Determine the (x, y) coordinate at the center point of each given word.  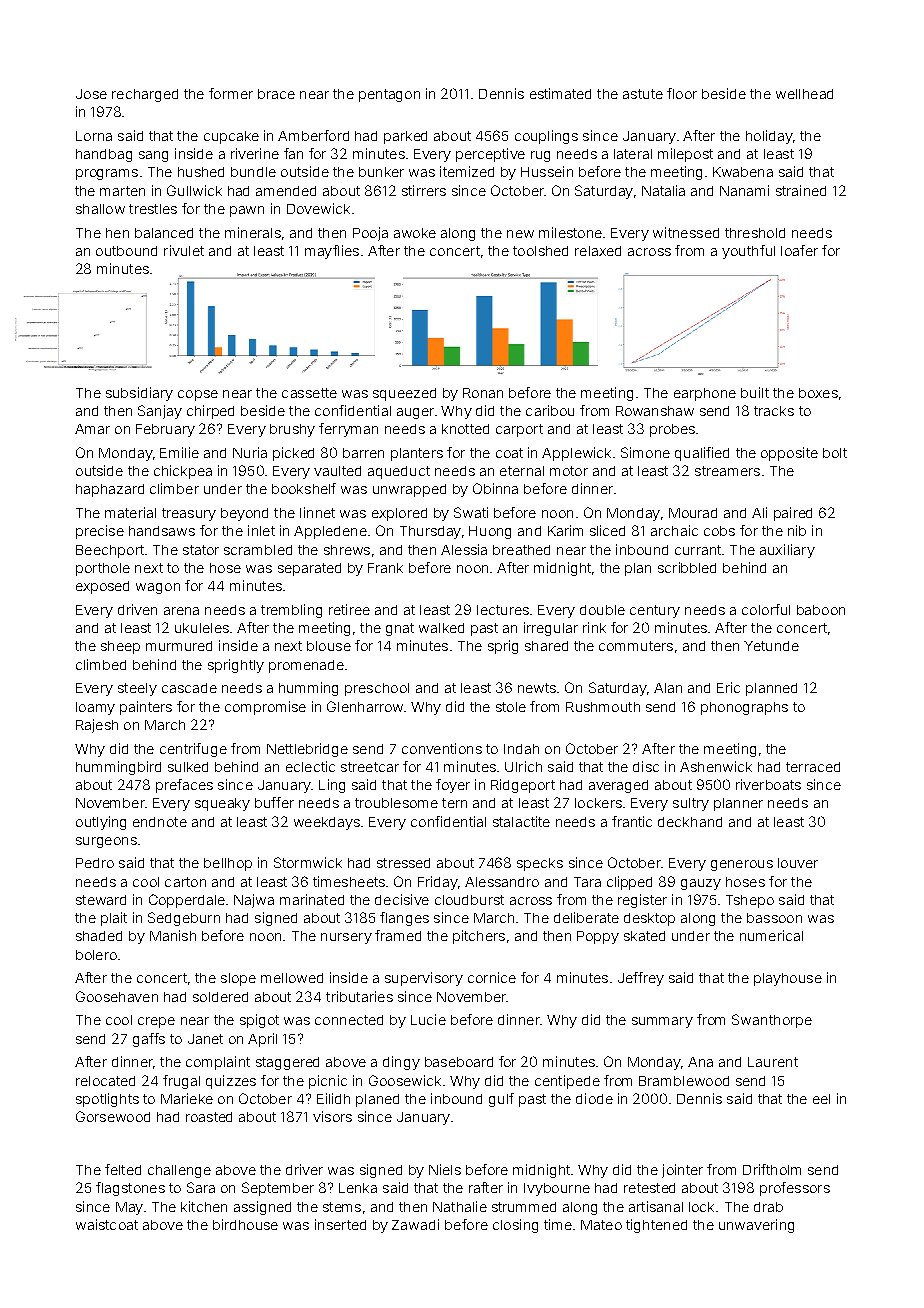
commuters (636, 646)
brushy (292, 430)
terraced (813, 767)
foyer (453, 786)
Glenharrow (365, 706)
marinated (312, 899)
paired (793, 514)
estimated (560, 93)
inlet (261, 530)
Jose (91, 94)
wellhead (804, 94)
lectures (503, 610)
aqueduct (399, 472)
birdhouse (245, 1224)
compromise (265, 708)
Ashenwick (716, 766)
